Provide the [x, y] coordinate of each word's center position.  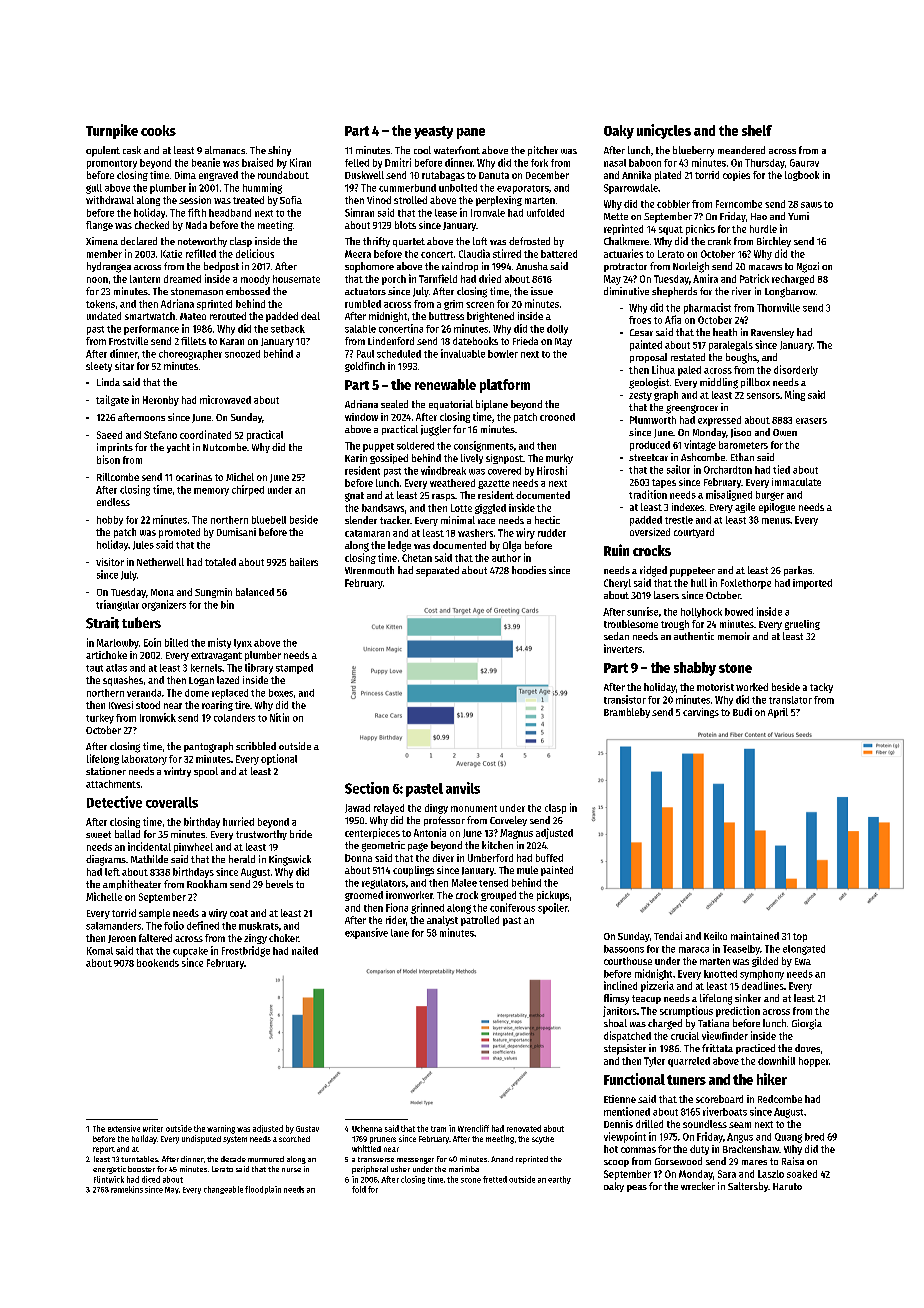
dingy [436, 809]
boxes [281, 693]
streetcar [648, 457]
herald [242, 859]
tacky [821, 688]
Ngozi [808, 267]
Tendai [668, 936]
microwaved [225, 399]
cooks [158, 130]
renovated [524, 1128]
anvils [463, 788]
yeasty [433, 132]
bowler [503, 354]
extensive [124, 1128]
